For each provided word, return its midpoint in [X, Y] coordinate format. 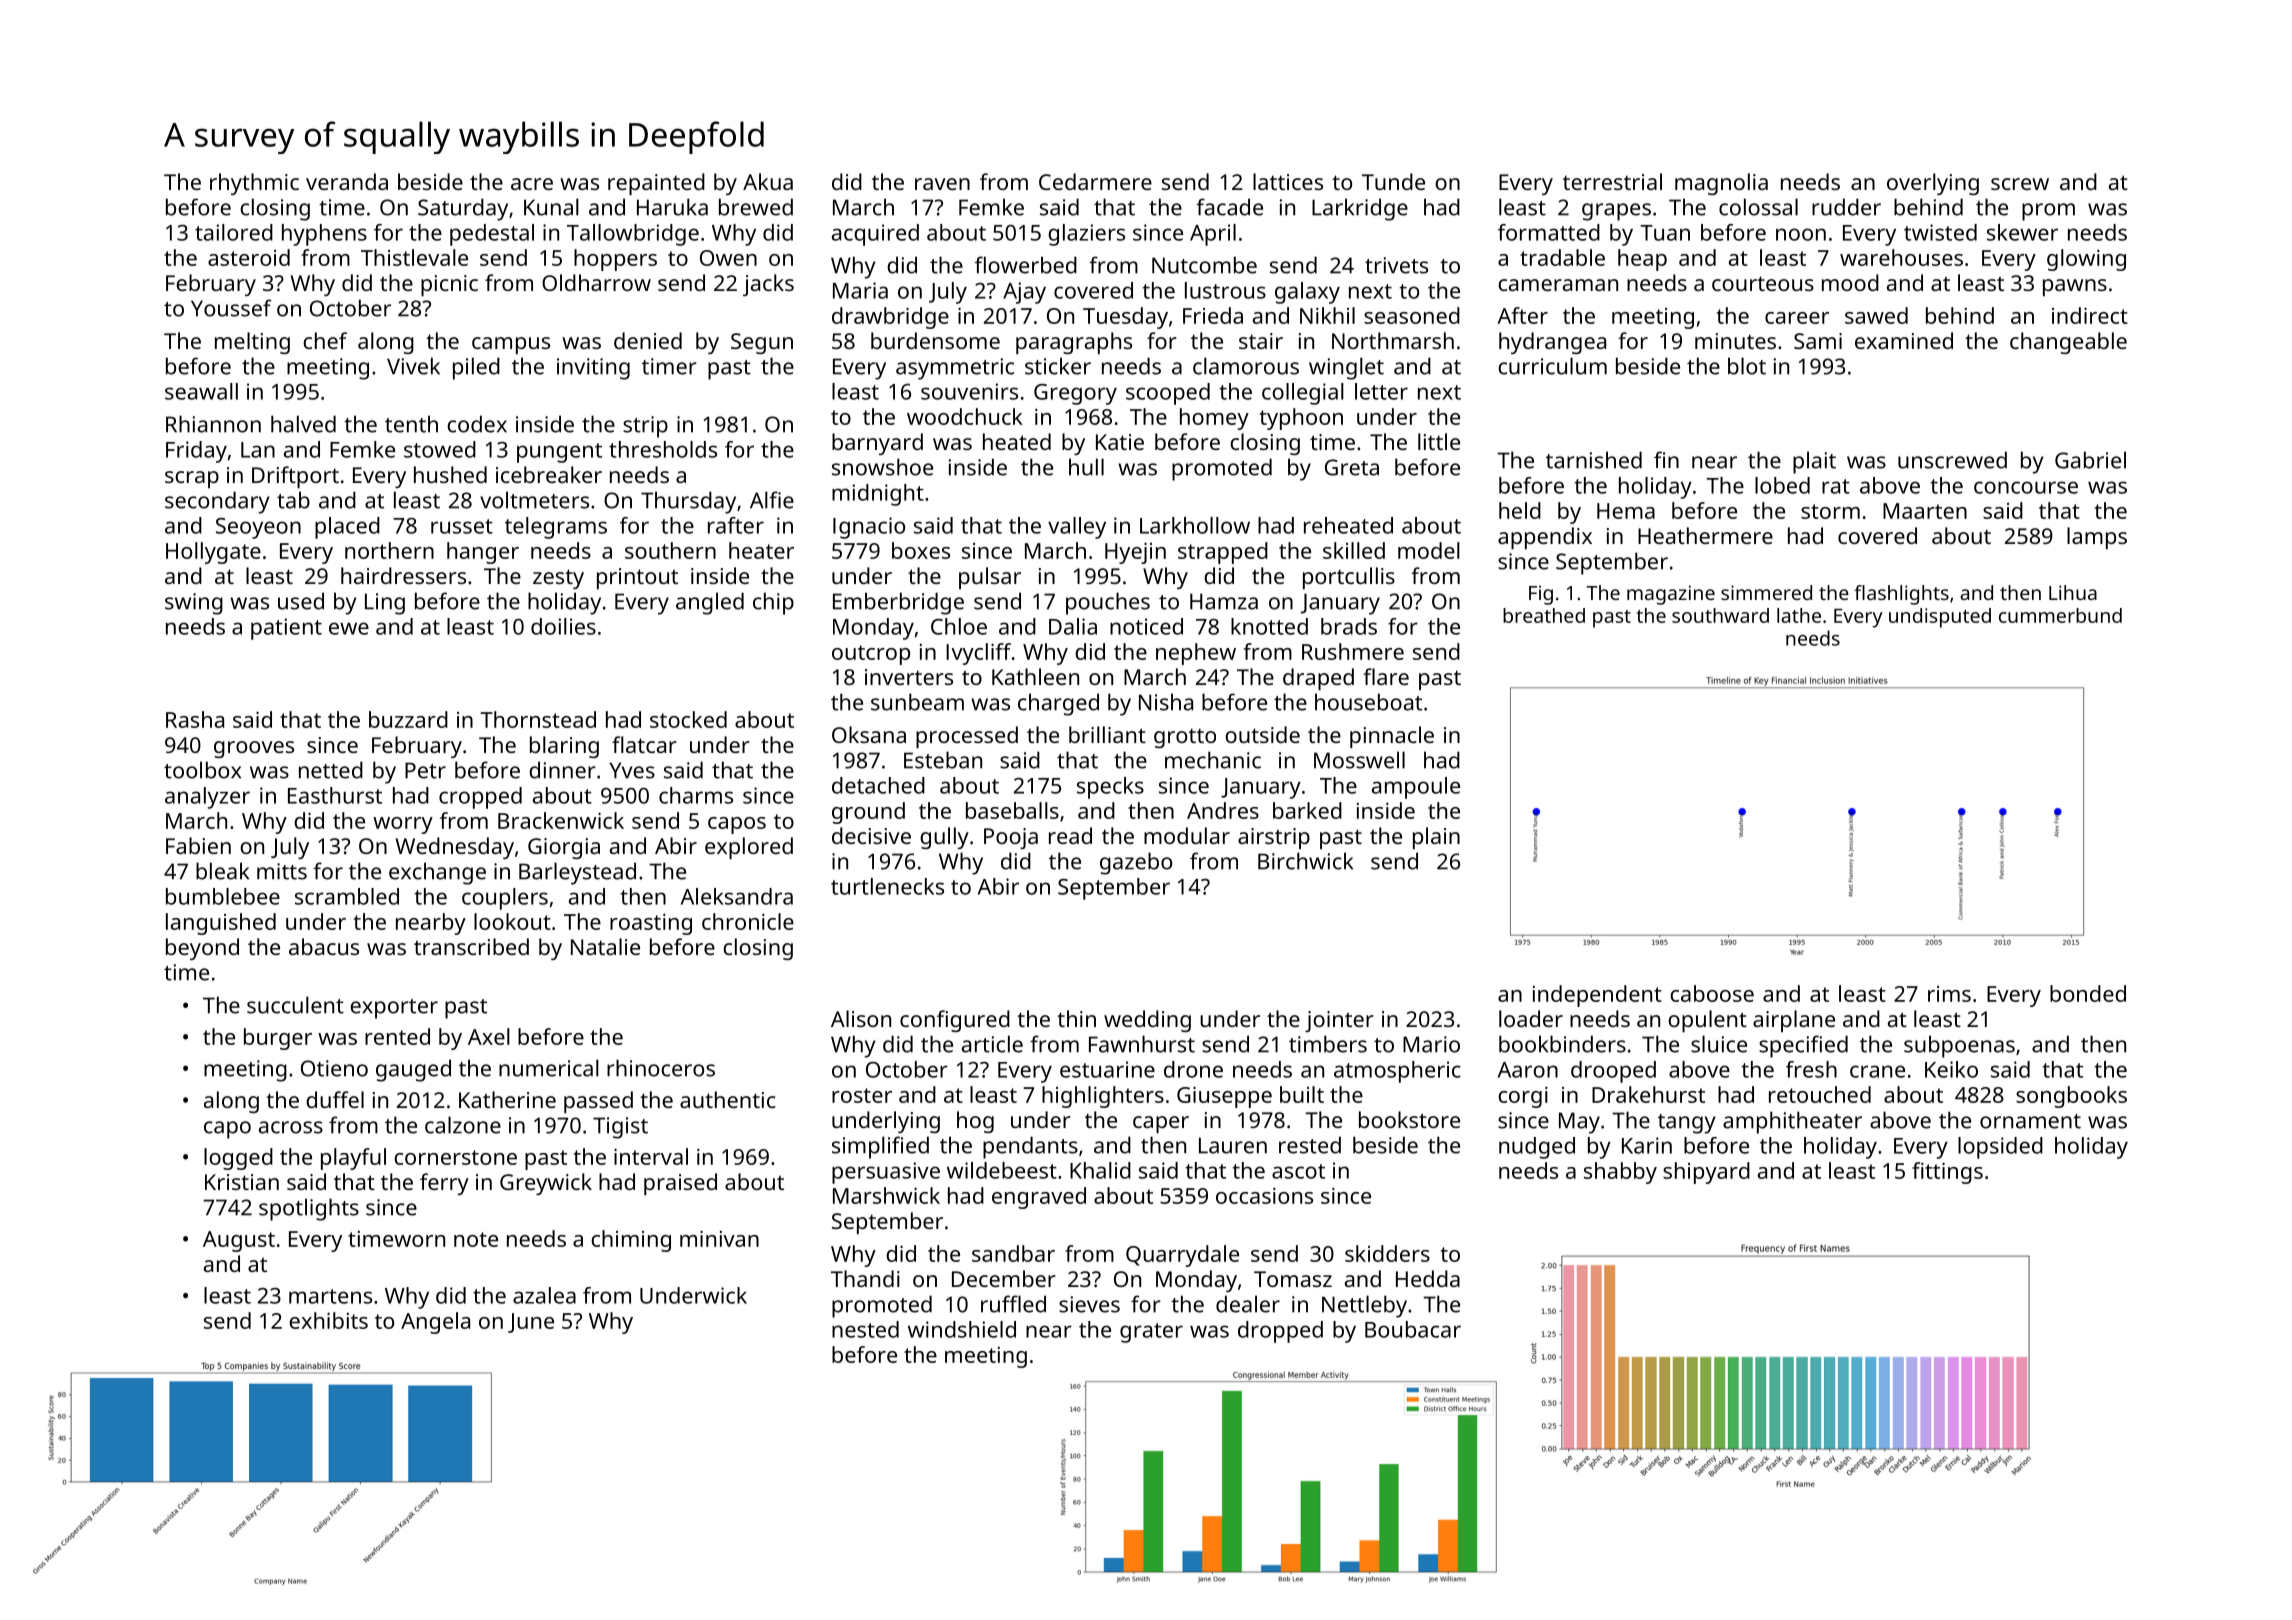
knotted [1269, 626]
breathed [1544, 615]
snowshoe [882, 467]
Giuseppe [1224, 1097]
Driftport [295, 477]
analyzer [207, 798]
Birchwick [1305, 861]
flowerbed [1026, 265]
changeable [2068, 343]
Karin [1647, 1145]
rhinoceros [661, 1068]
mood [1850, 282]
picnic [449, 285]
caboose [1712, 993]
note [476, 1239]
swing [194, 604]
